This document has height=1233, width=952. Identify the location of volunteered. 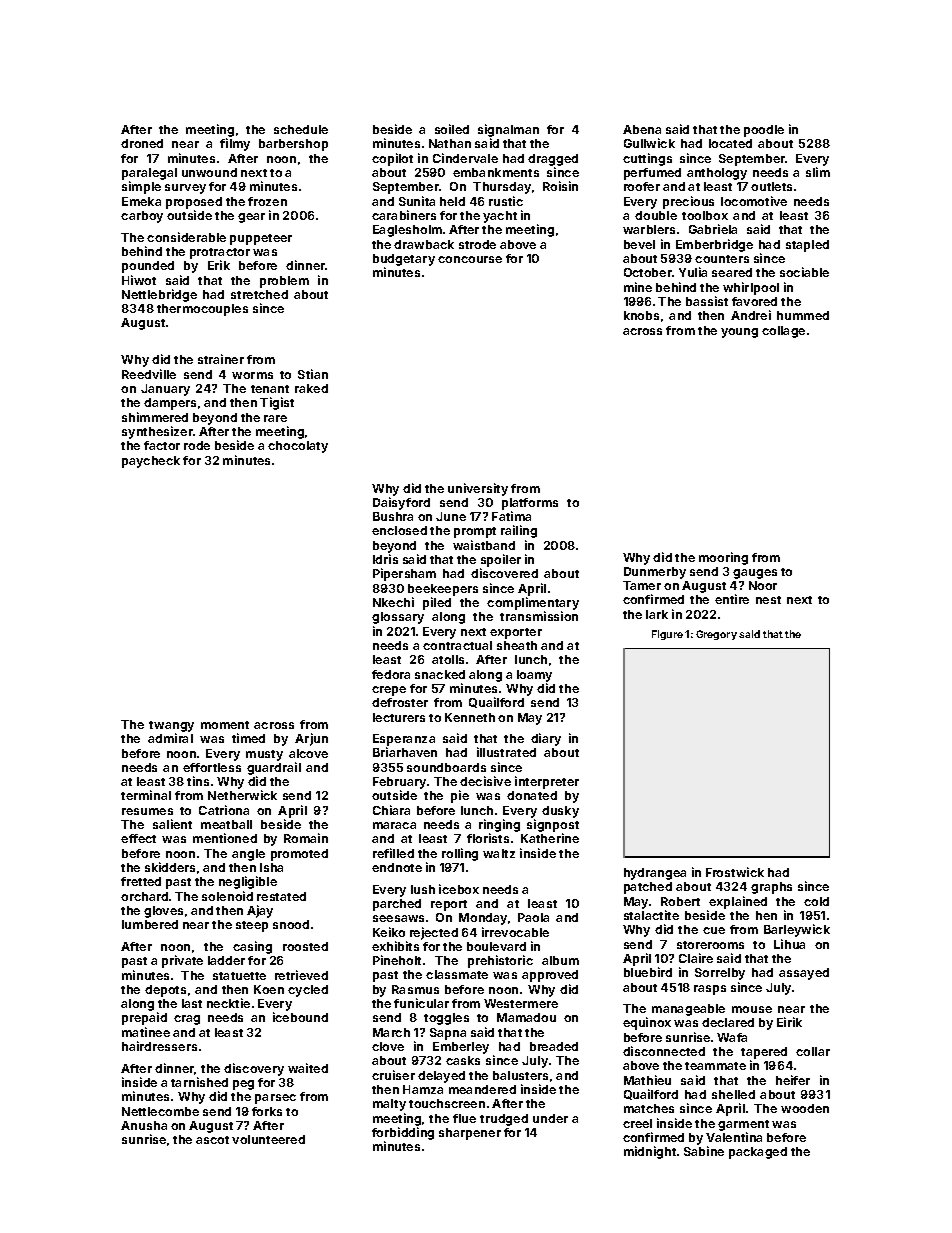
(268, 1139).
